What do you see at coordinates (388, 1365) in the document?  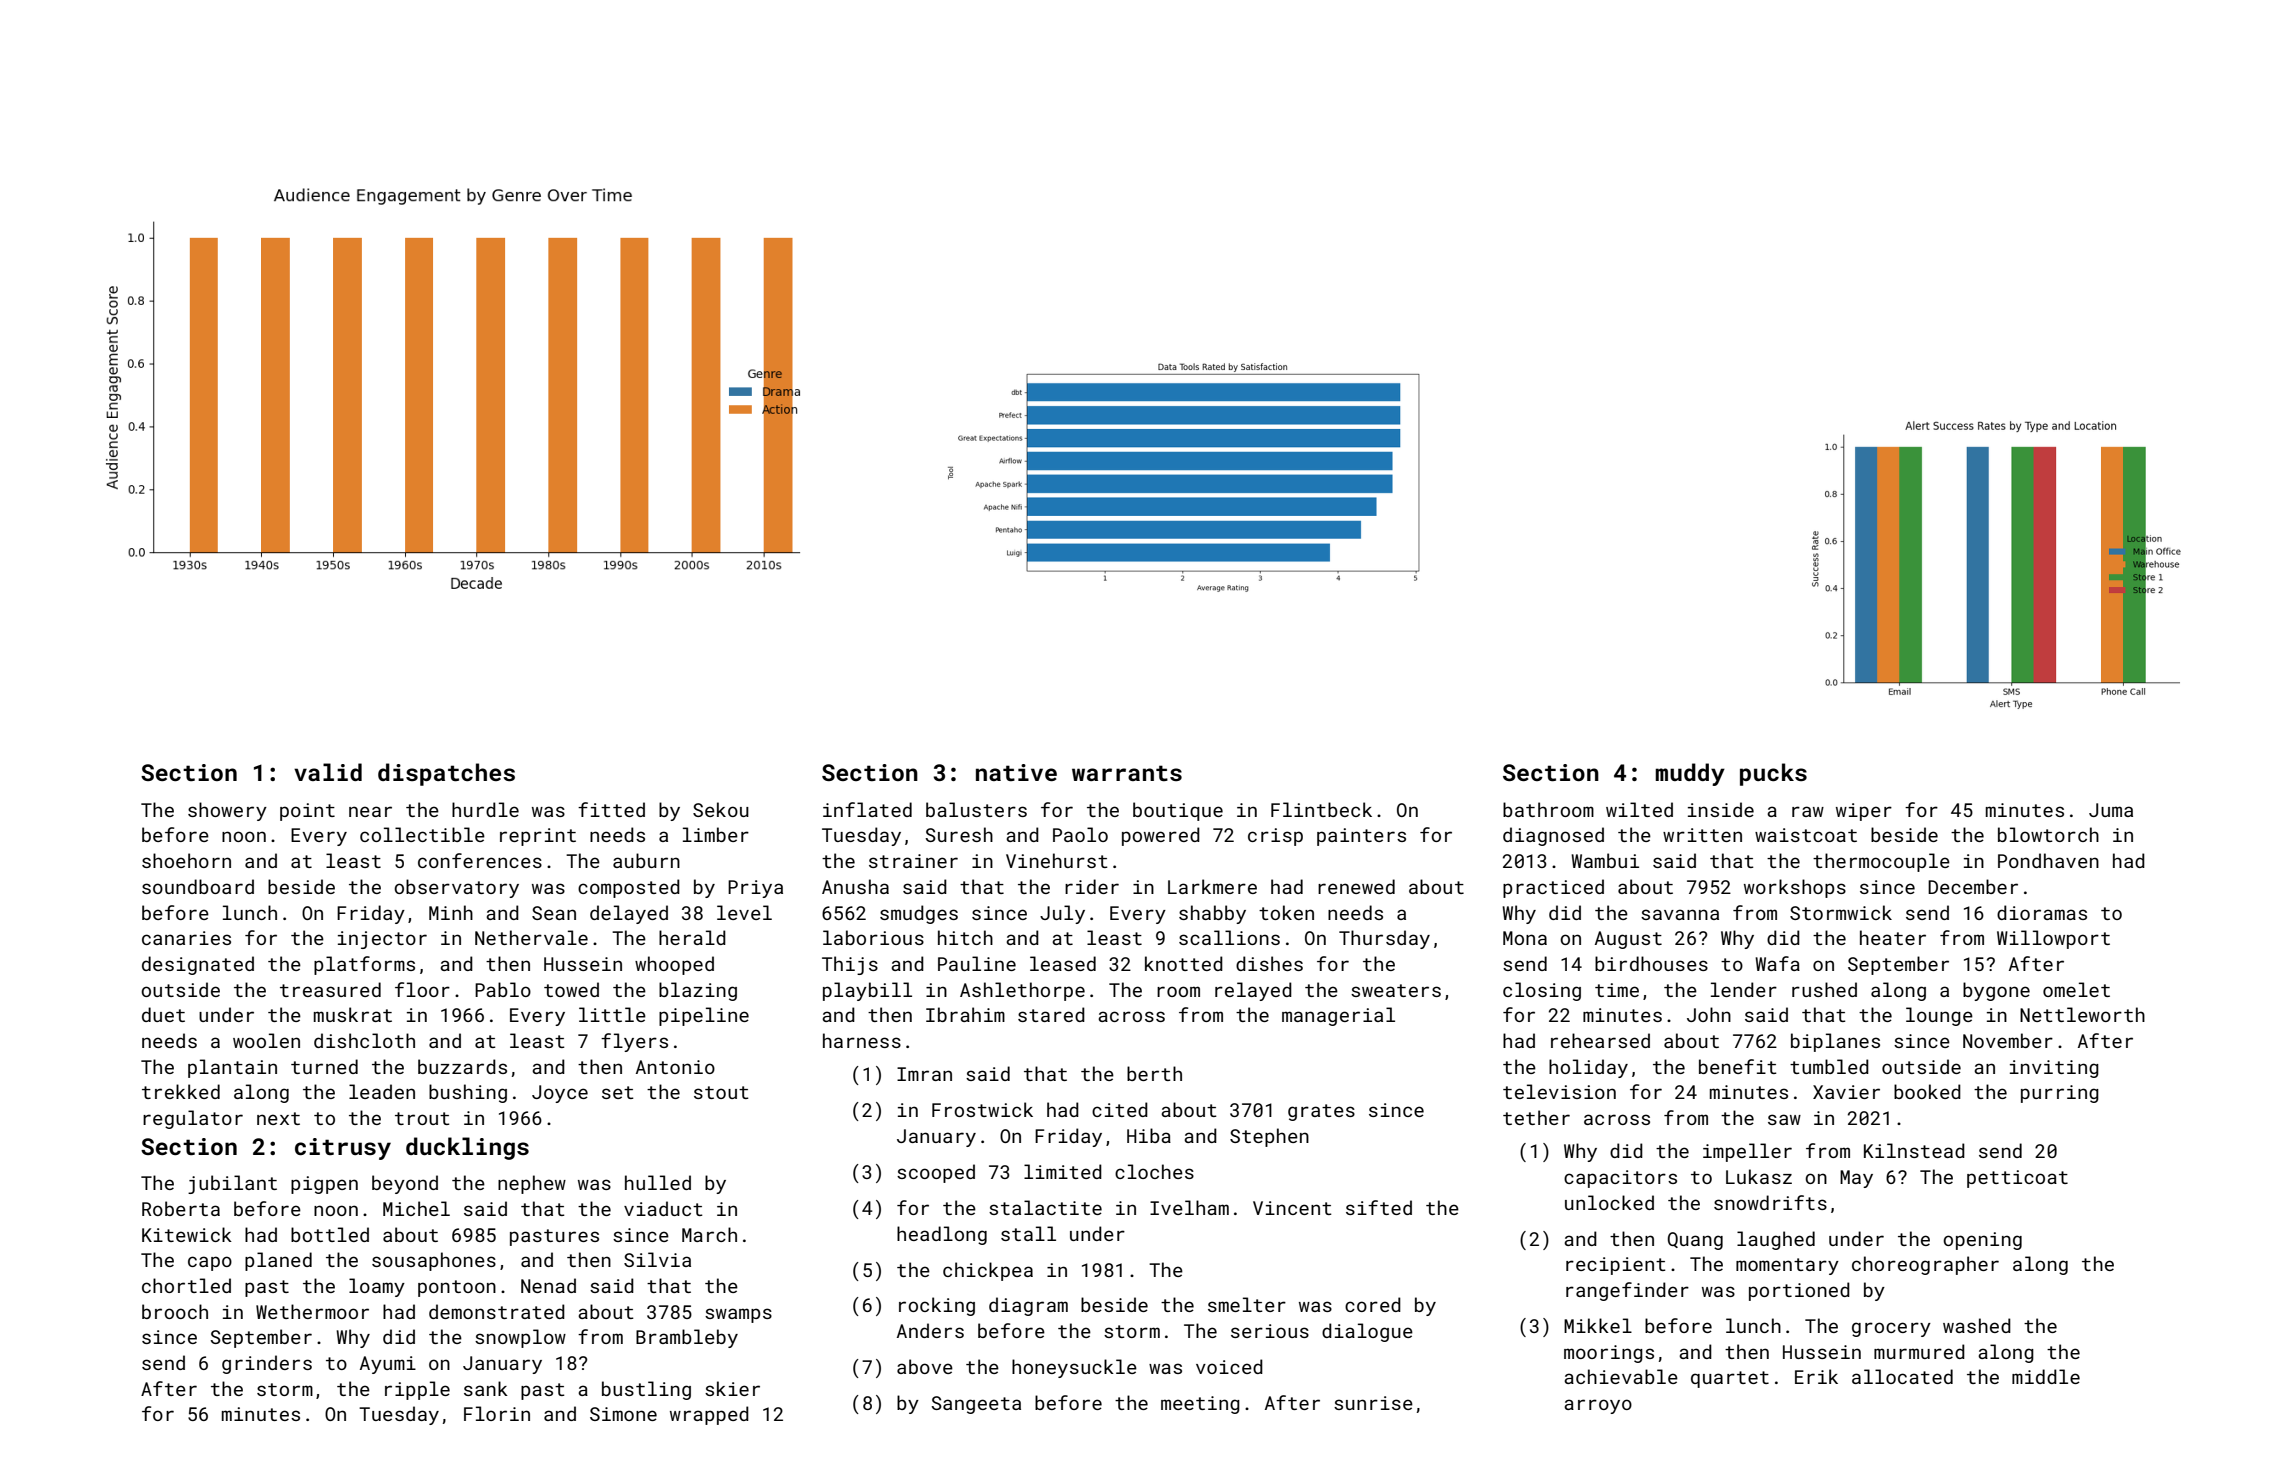 I see `Ayumi` at bounding box center [388, 1365].
